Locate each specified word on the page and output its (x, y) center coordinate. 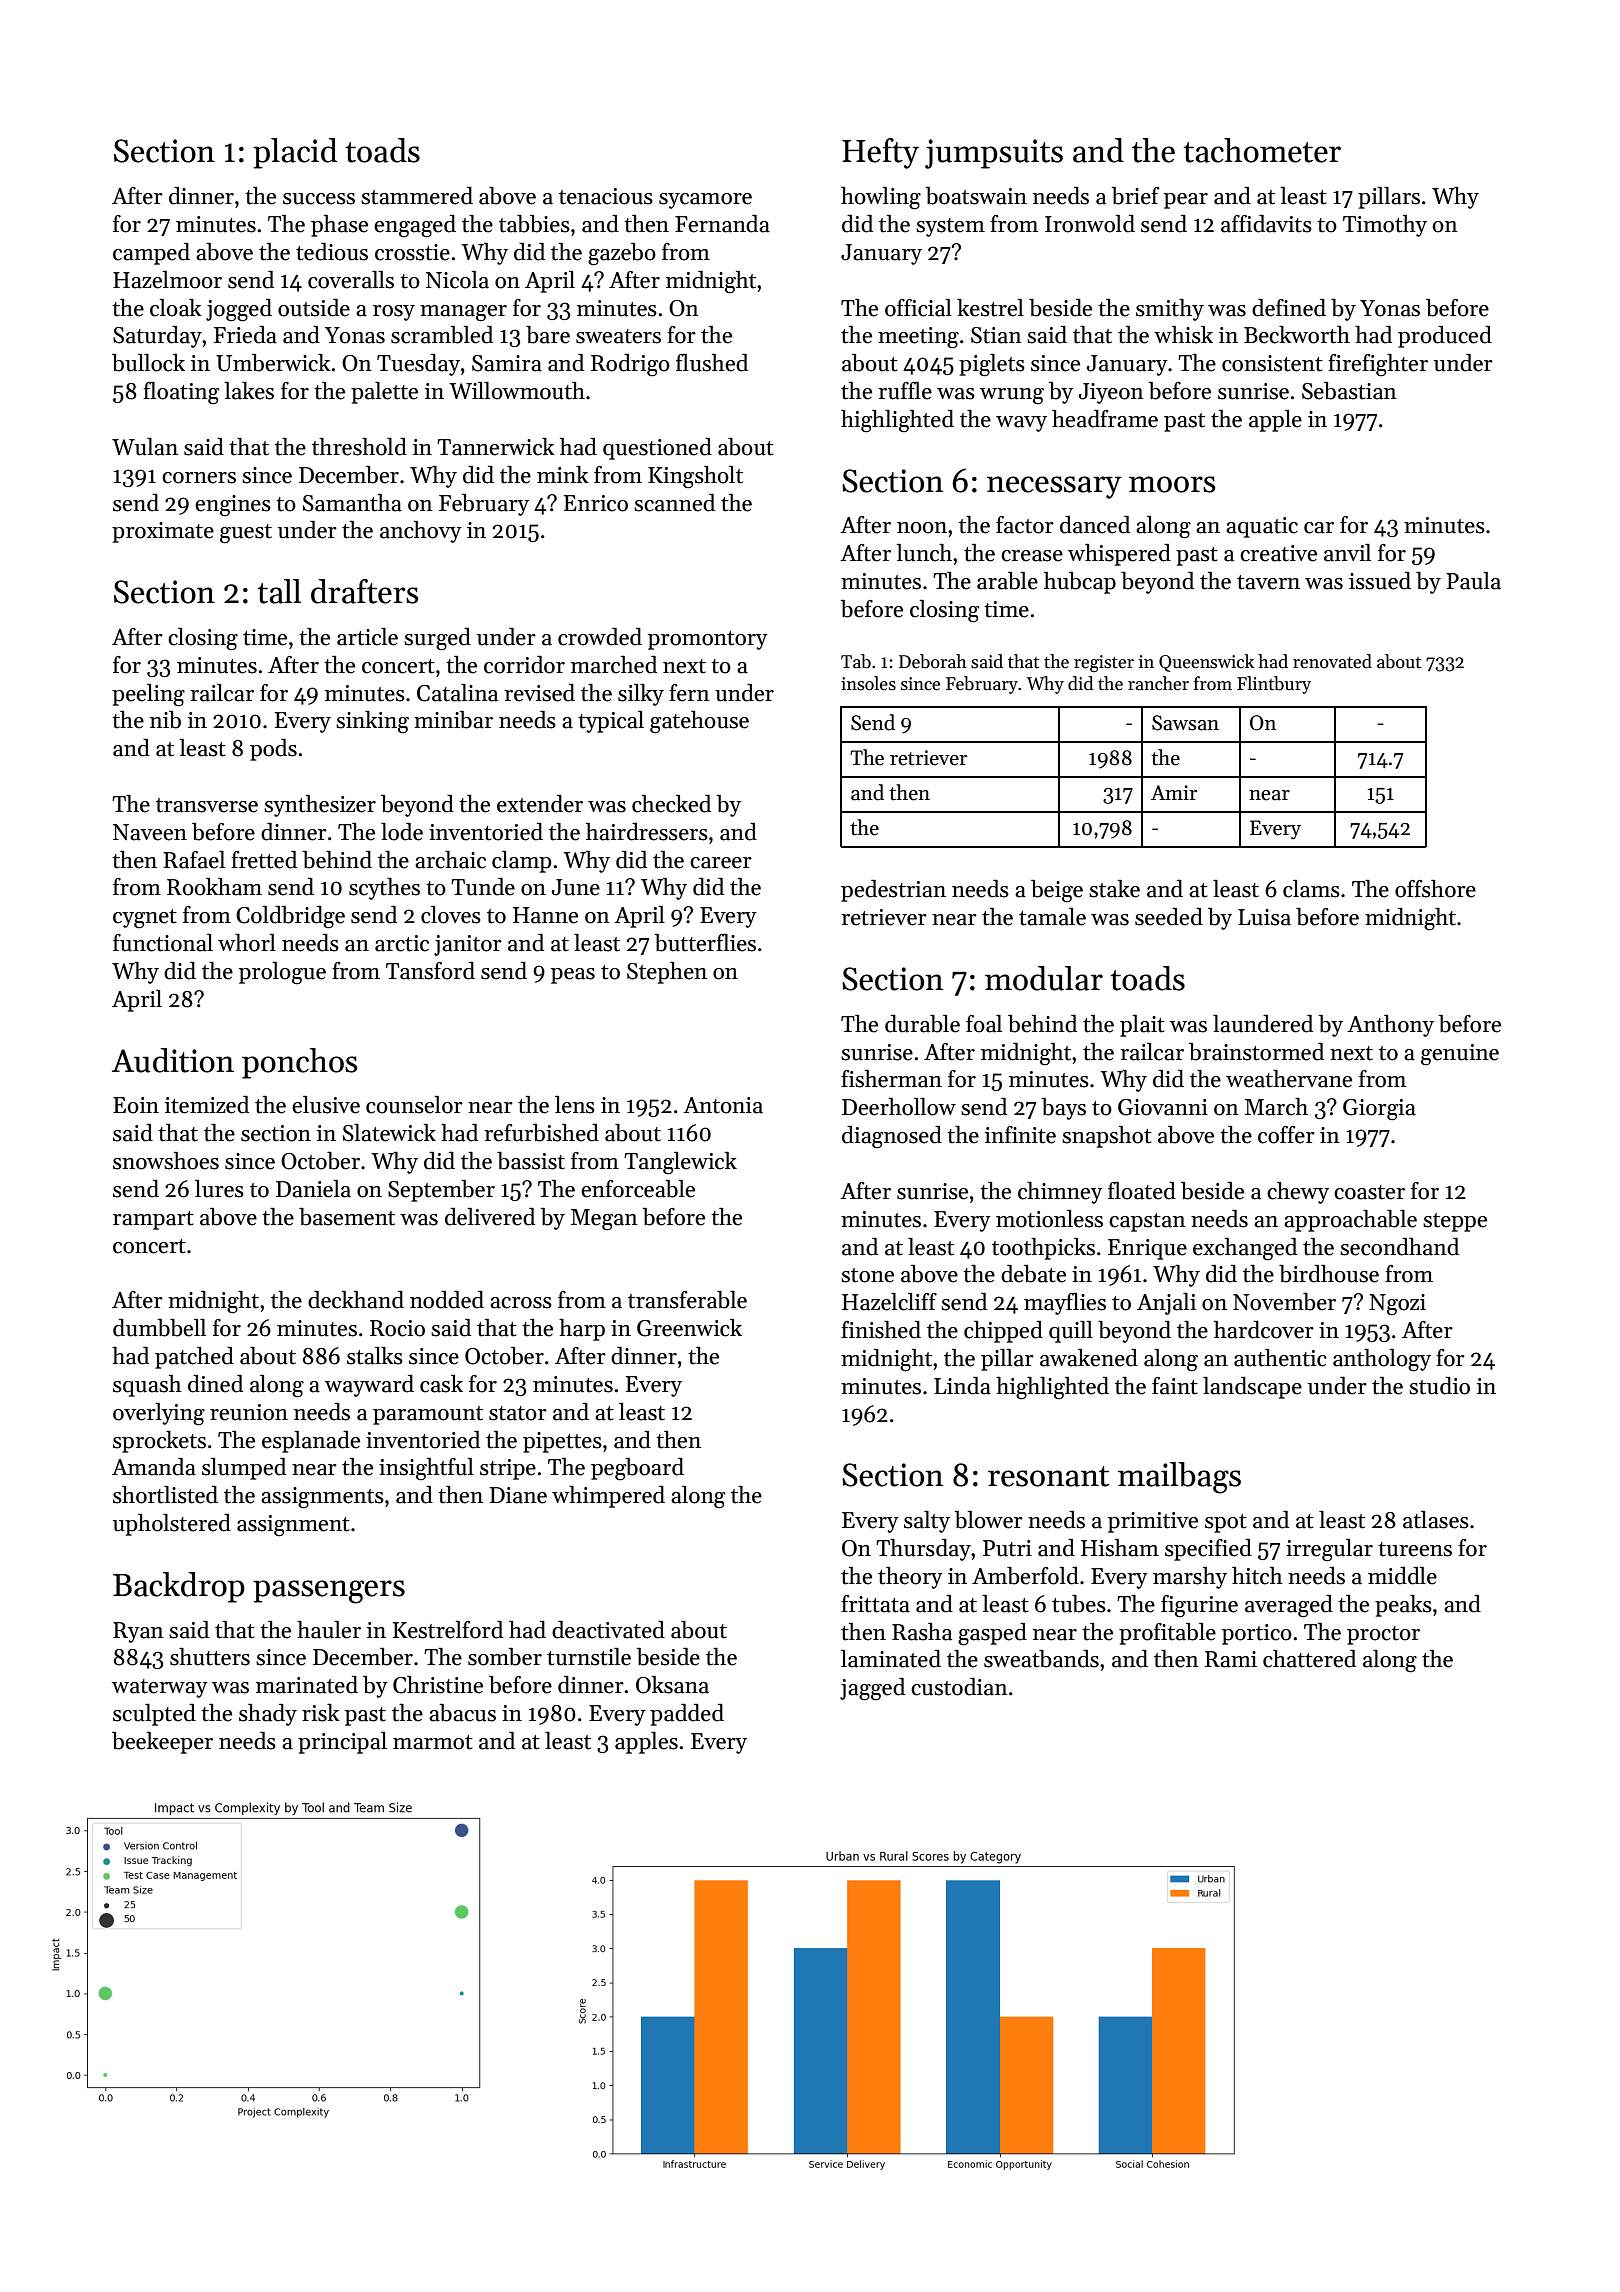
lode (402, 832)
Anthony (1390, 1026)
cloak (176, 308)
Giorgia (1379, 1110)
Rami (1231, 1659)
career (721, 863)
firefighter (1378, 365)
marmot (433, 1742)
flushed (712, 363)
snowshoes (166, 1161)
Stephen (667, 973)
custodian (959, 1687)
